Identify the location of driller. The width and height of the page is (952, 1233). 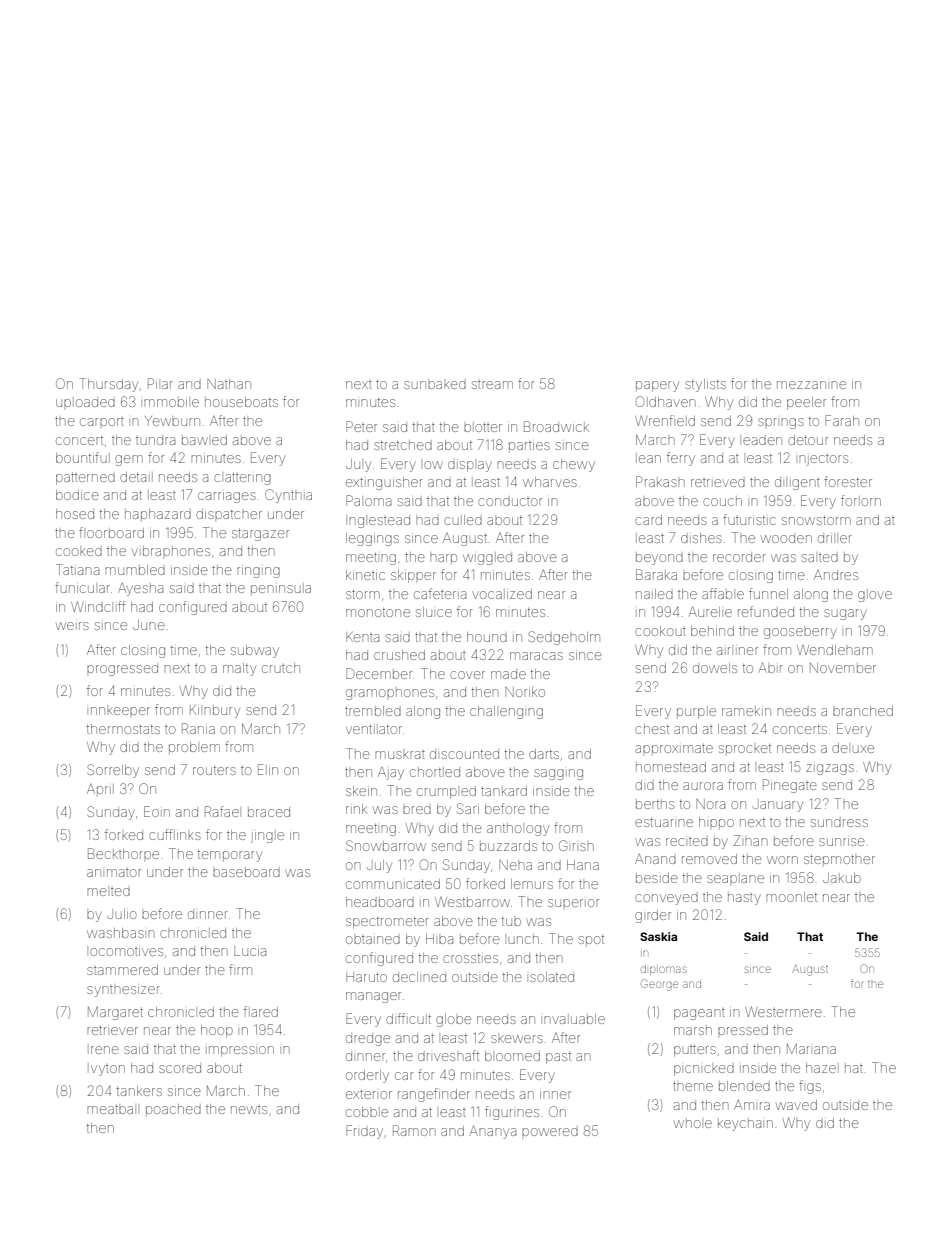
(835, 538).
